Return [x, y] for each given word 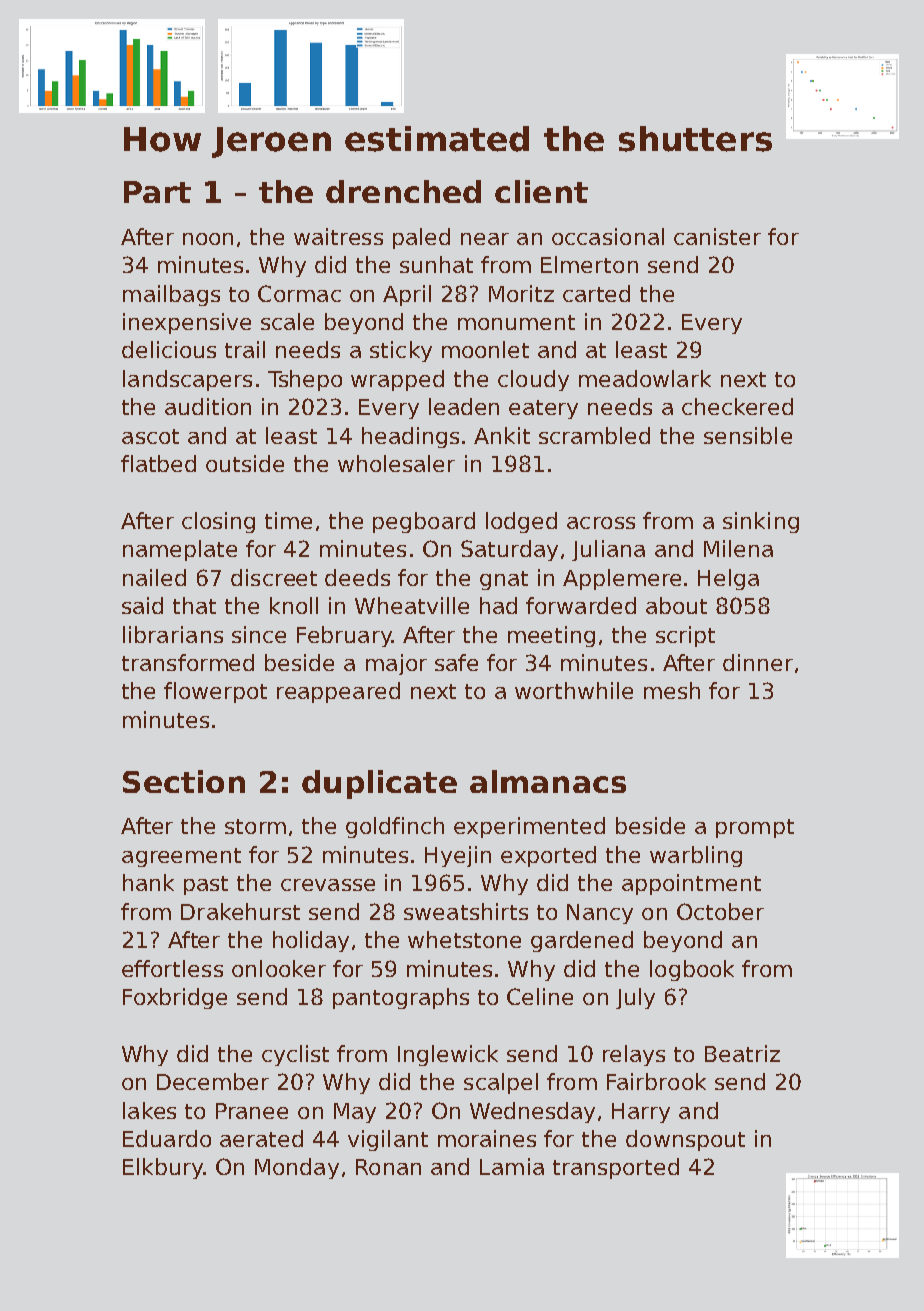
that [194, 605]
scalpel [501, 1083]
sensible [748, 435]
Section [184, 781]
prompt [755, 828]
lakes [149, 1110]
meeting [551, 636]
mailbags [171, 295]
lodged [521, 522]
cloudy [533, 380]
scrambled [594, 435]
